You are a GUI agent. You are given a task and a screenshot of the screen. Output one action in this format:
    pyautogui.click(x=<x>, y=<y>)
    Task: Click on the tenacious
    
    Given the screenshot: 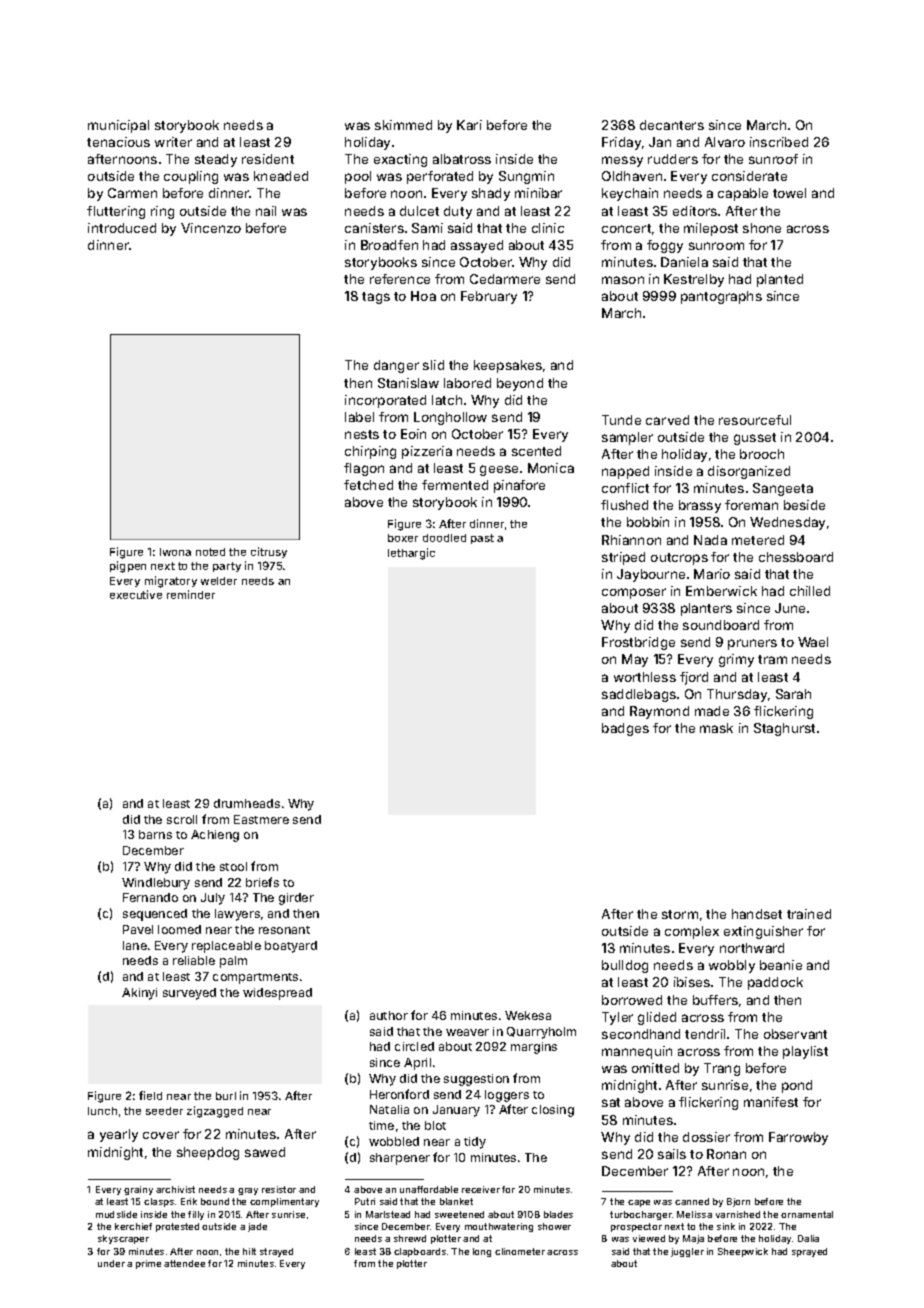 What is the action you would take?
    pyautogui.click(x=118, y=142)
